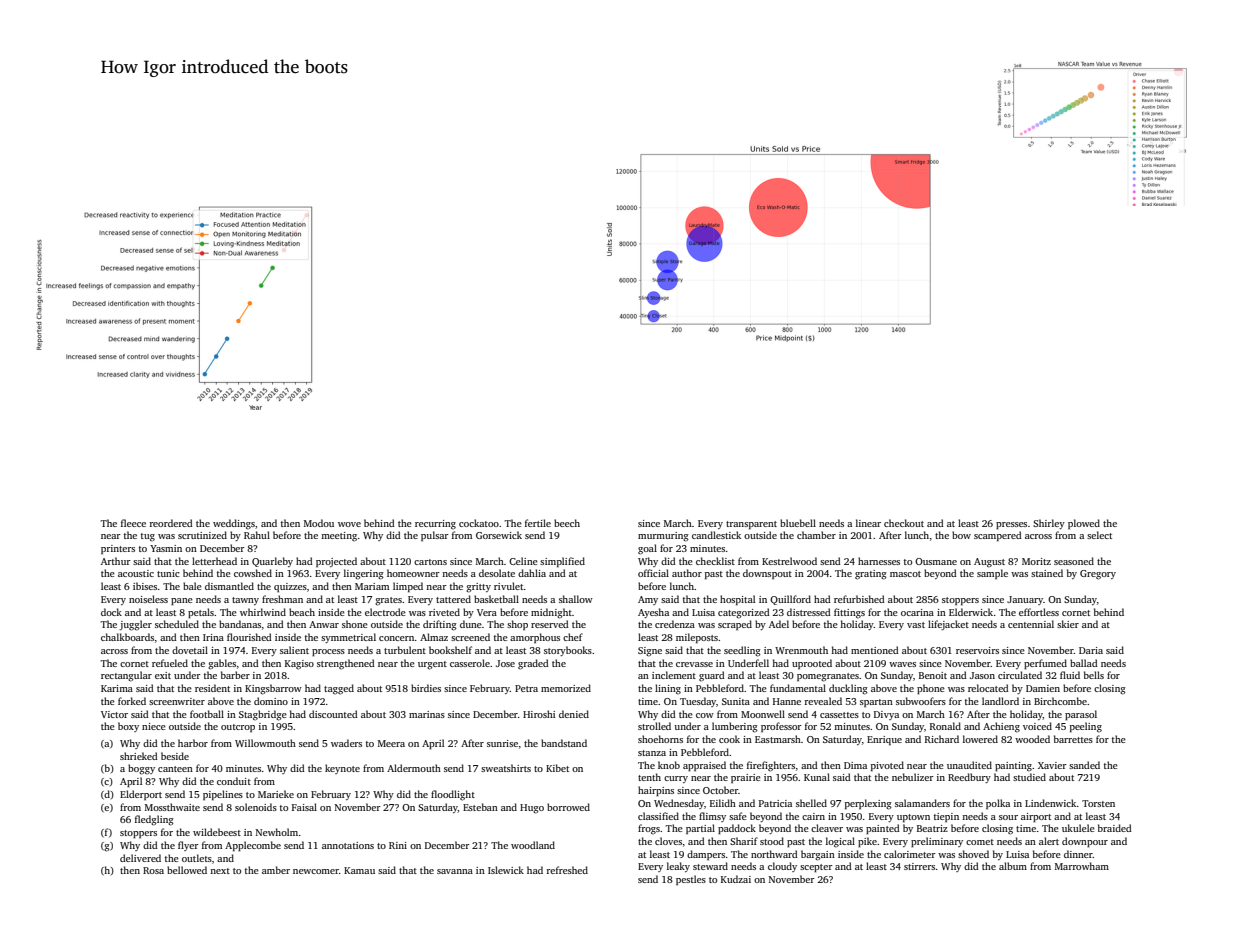  Describe the element at coordinates (175, 769) in the document. I see `canteen` at that location.
